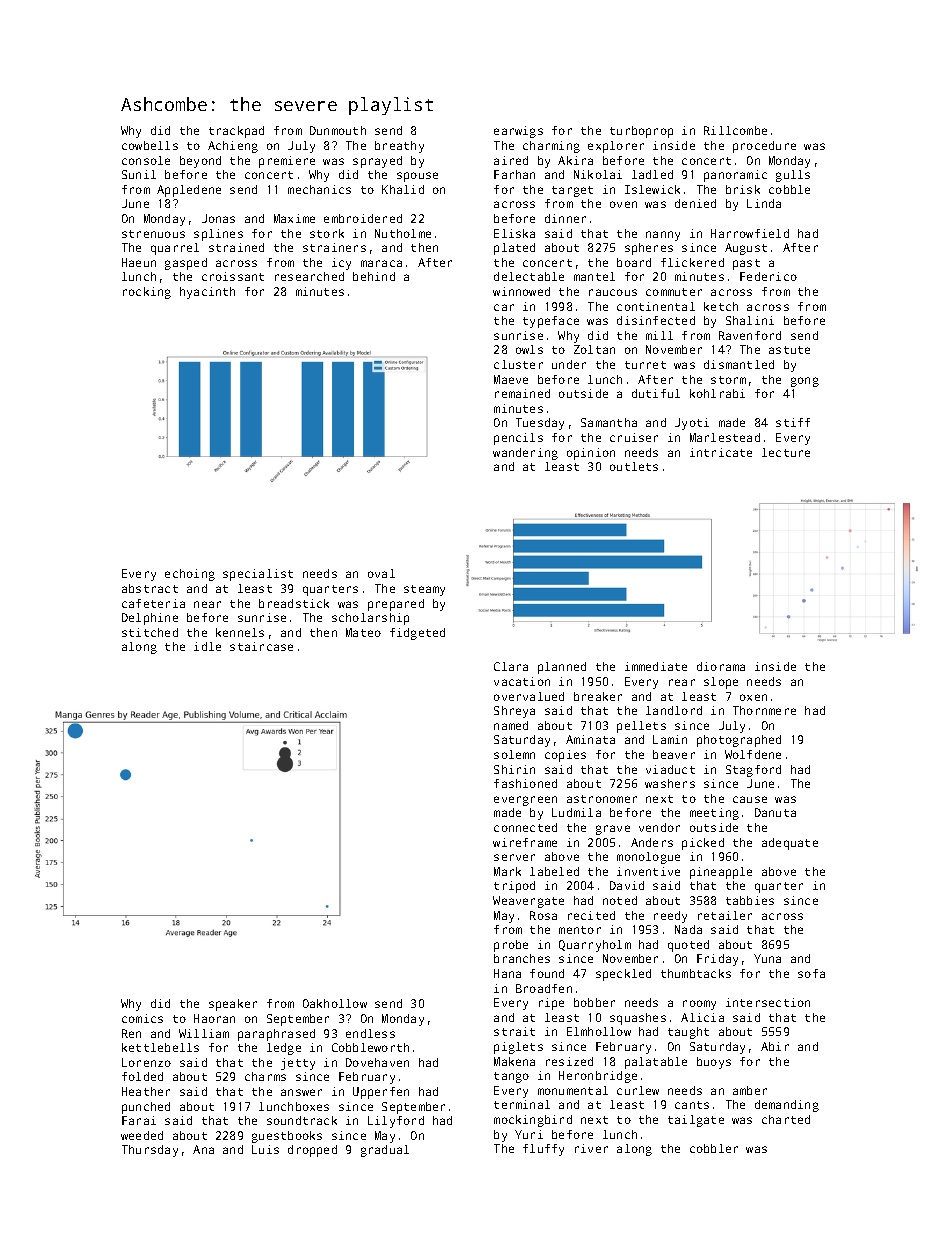  Describe the element at coordinates (764, 710) in the screenshot. I see `Thornmere` at that location.
